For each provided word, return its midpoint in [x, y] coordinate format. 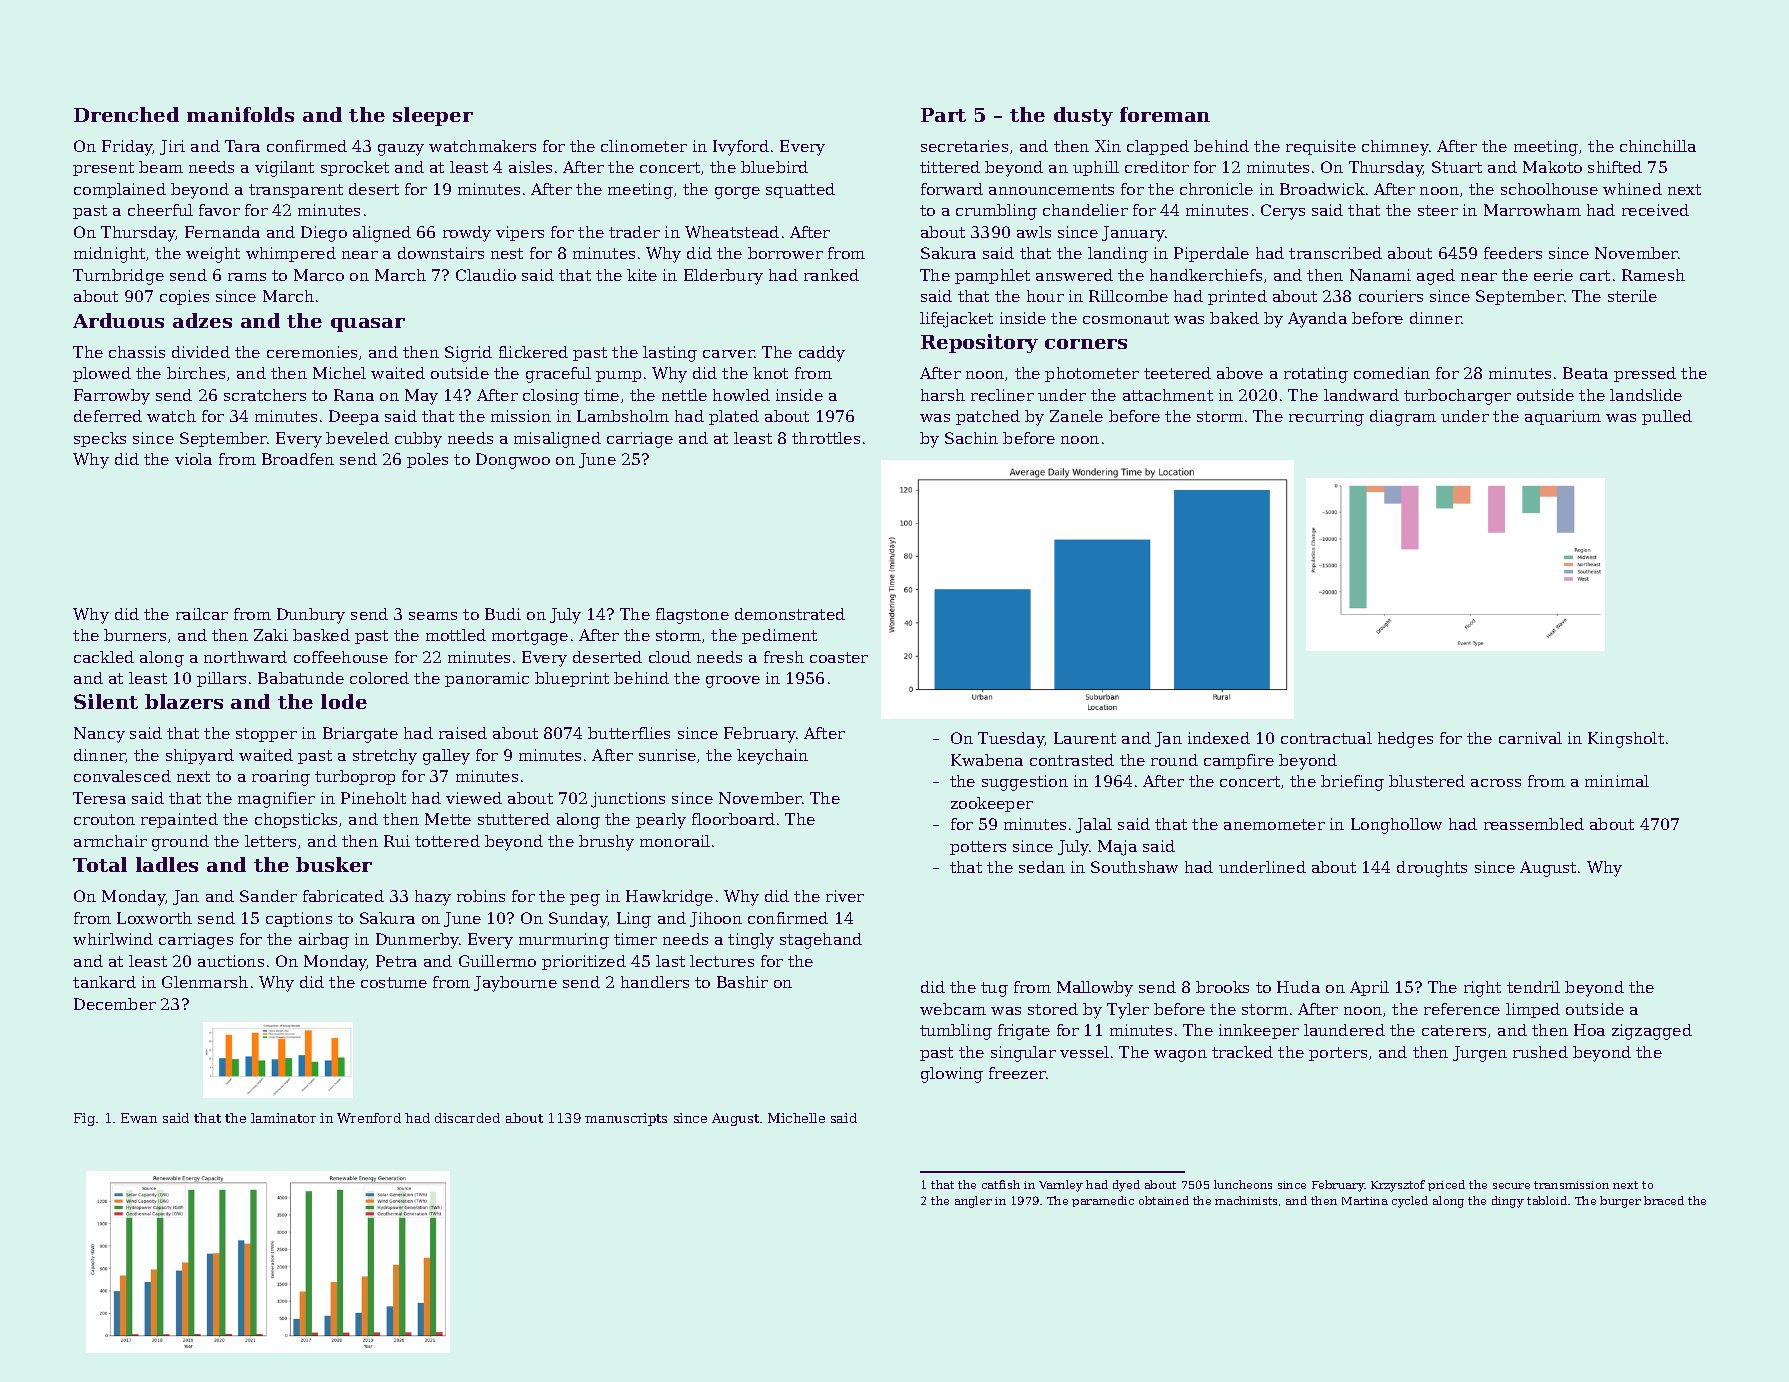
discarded [467, 1118]
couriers [1391, 296]
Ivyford [741, 148]
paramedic [1103, 1201]
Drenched [126, 114]
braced [1664, 1200]
